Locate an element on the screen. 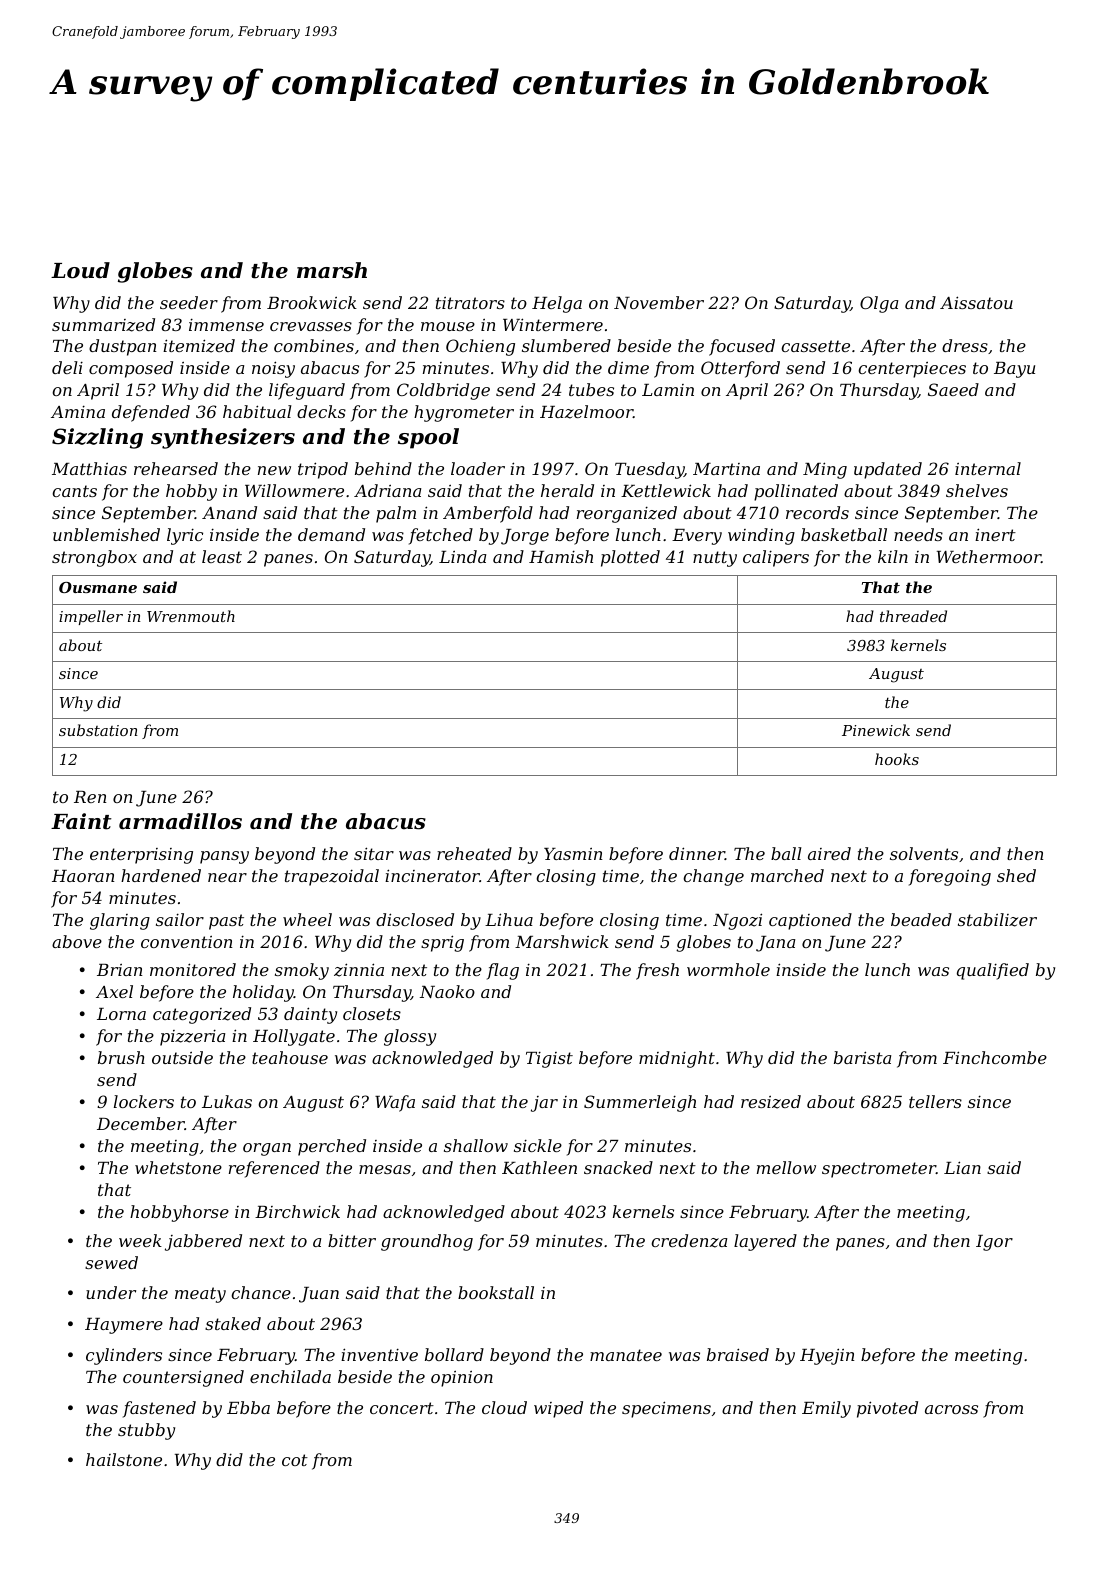 This screenshot has height=1569, width=1109. kiln is located at coordinates (893, 556).
